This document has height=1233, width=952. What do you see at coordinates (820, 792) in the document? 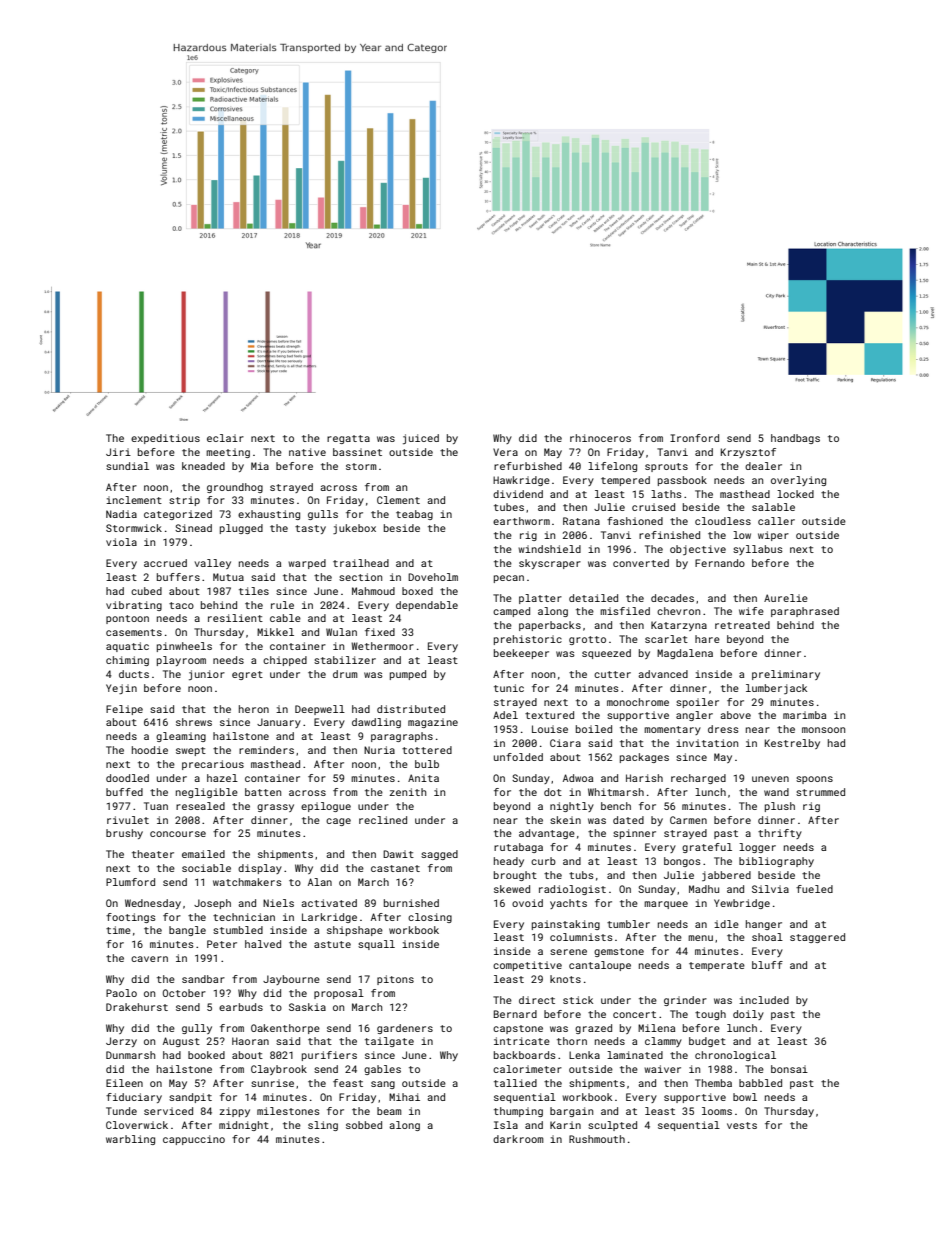
I see `strummed` at bounding box center [820, 792].
